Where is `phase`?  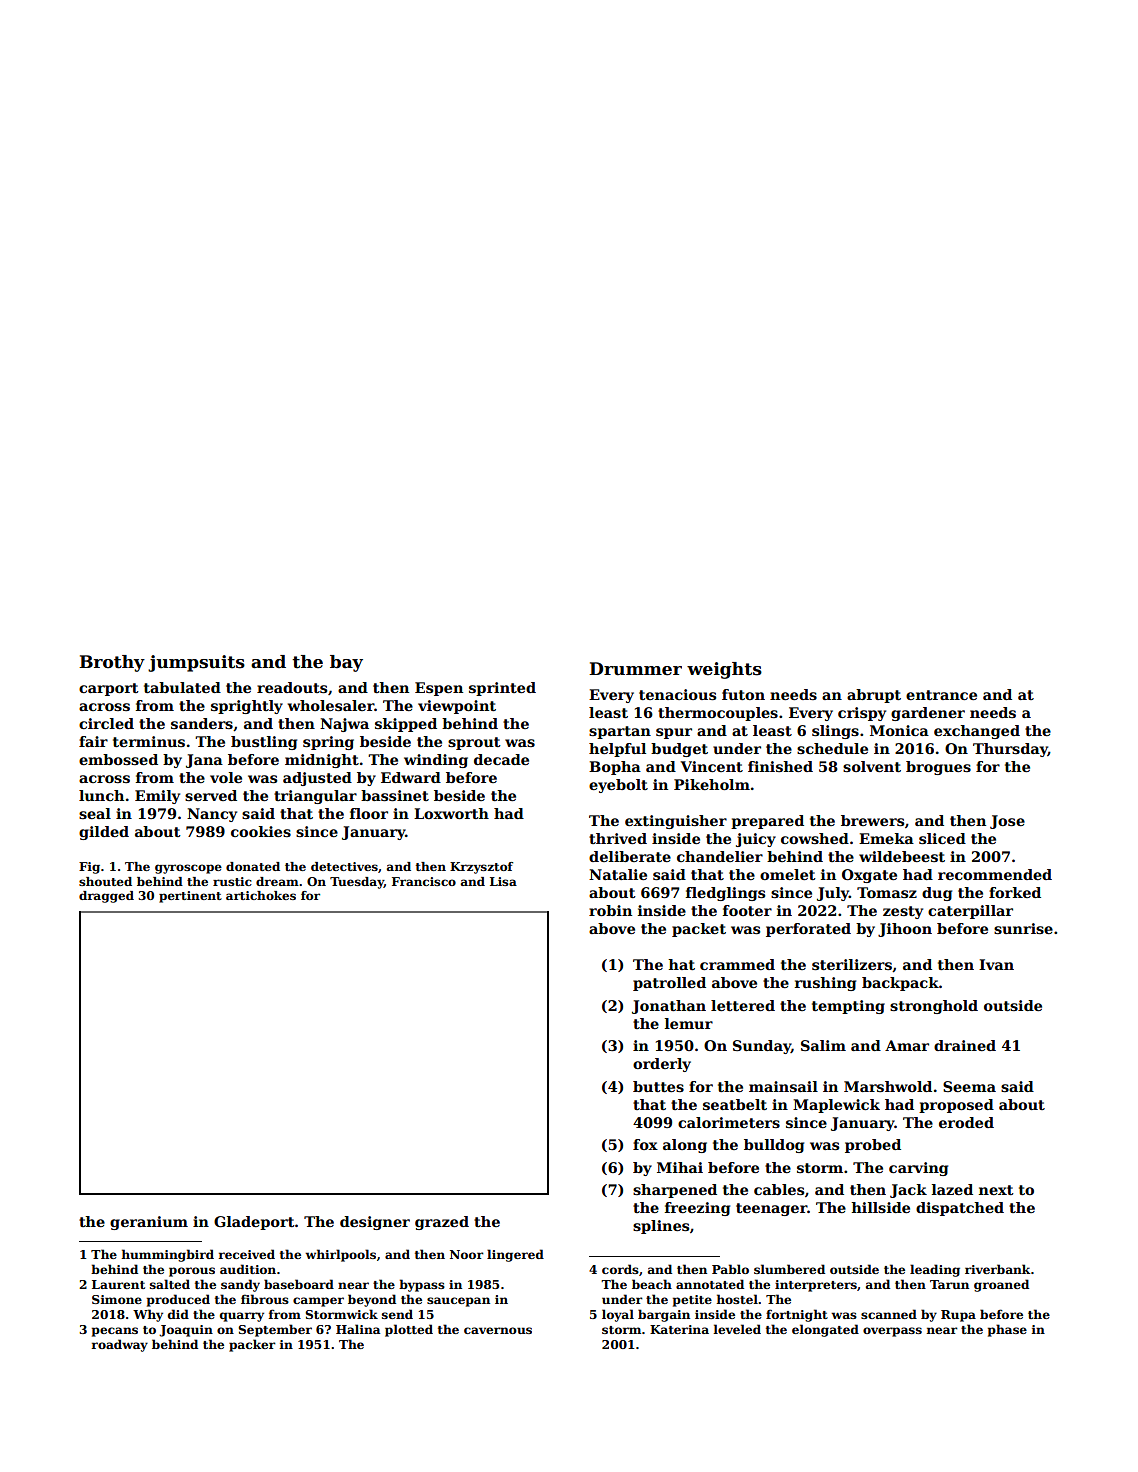 phase is located at coordinates (1007, 1330).
